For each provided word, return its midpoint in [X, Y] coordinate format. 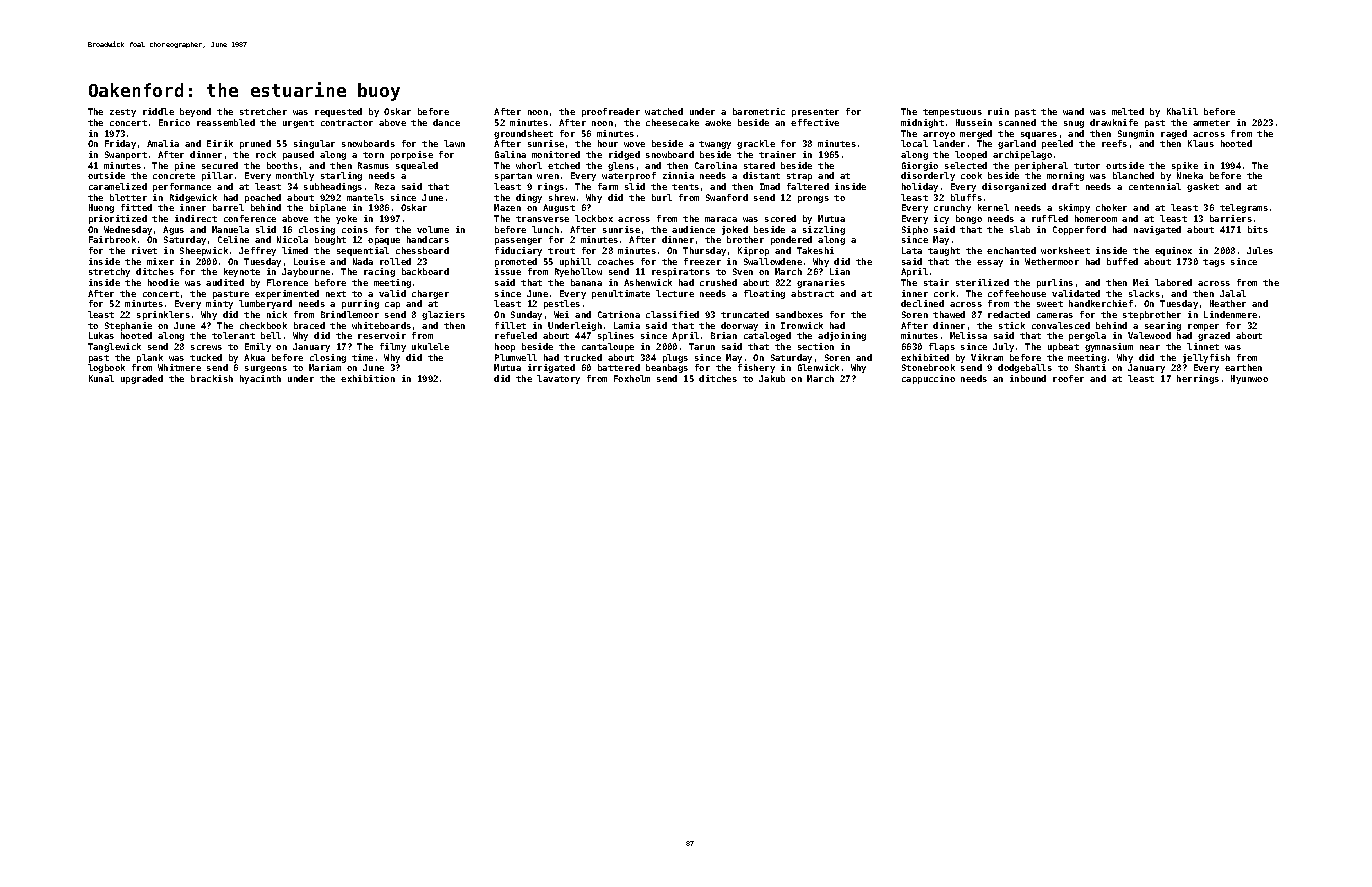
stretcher [263, 111]
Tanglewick [114, 347]
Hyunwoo [1249, 379]
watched [664, 111]
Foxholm [632, 378]
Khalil [1182, 111]
